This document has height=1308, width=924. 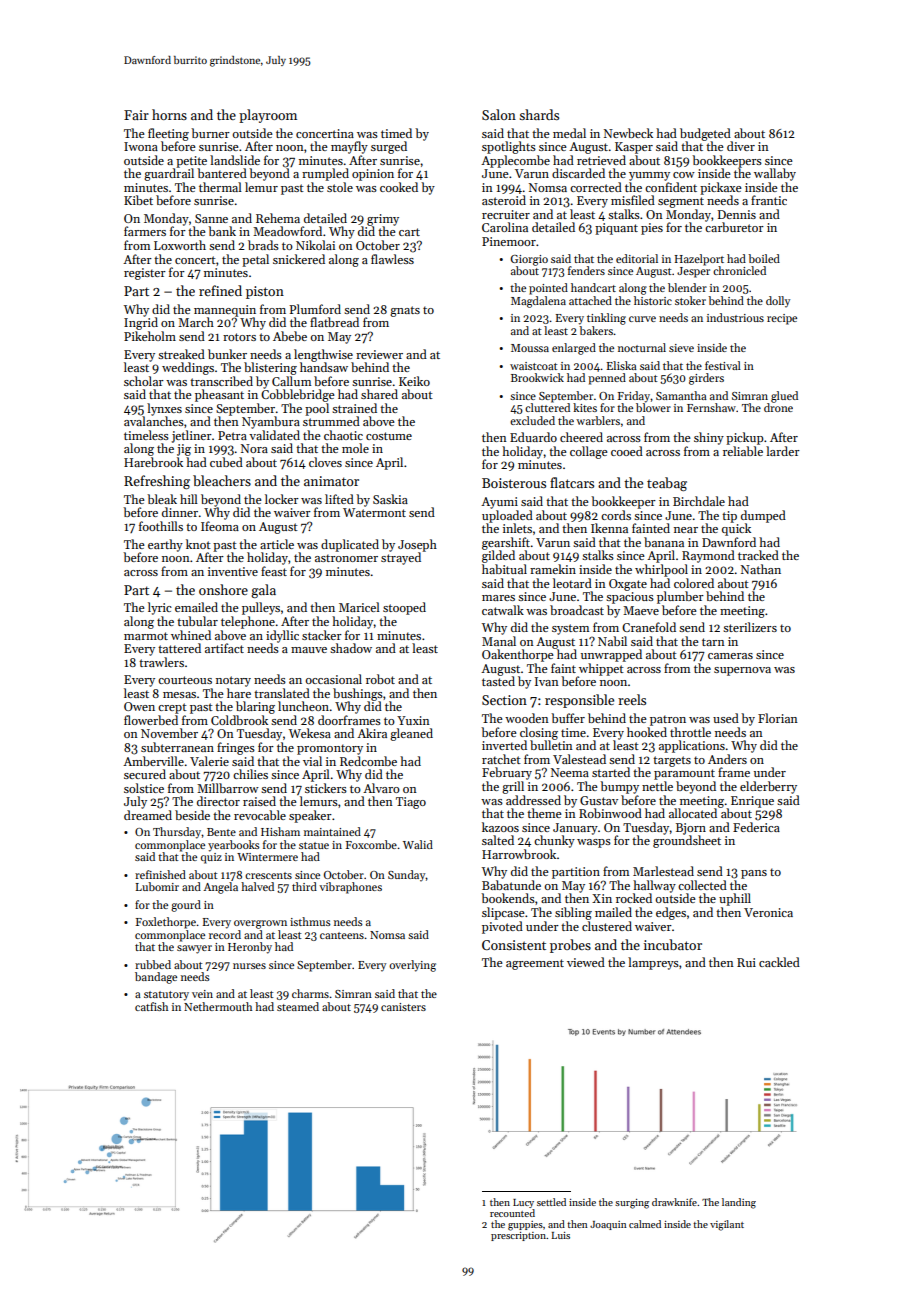 I want to click on cooked, so click(x=399, y=187).
